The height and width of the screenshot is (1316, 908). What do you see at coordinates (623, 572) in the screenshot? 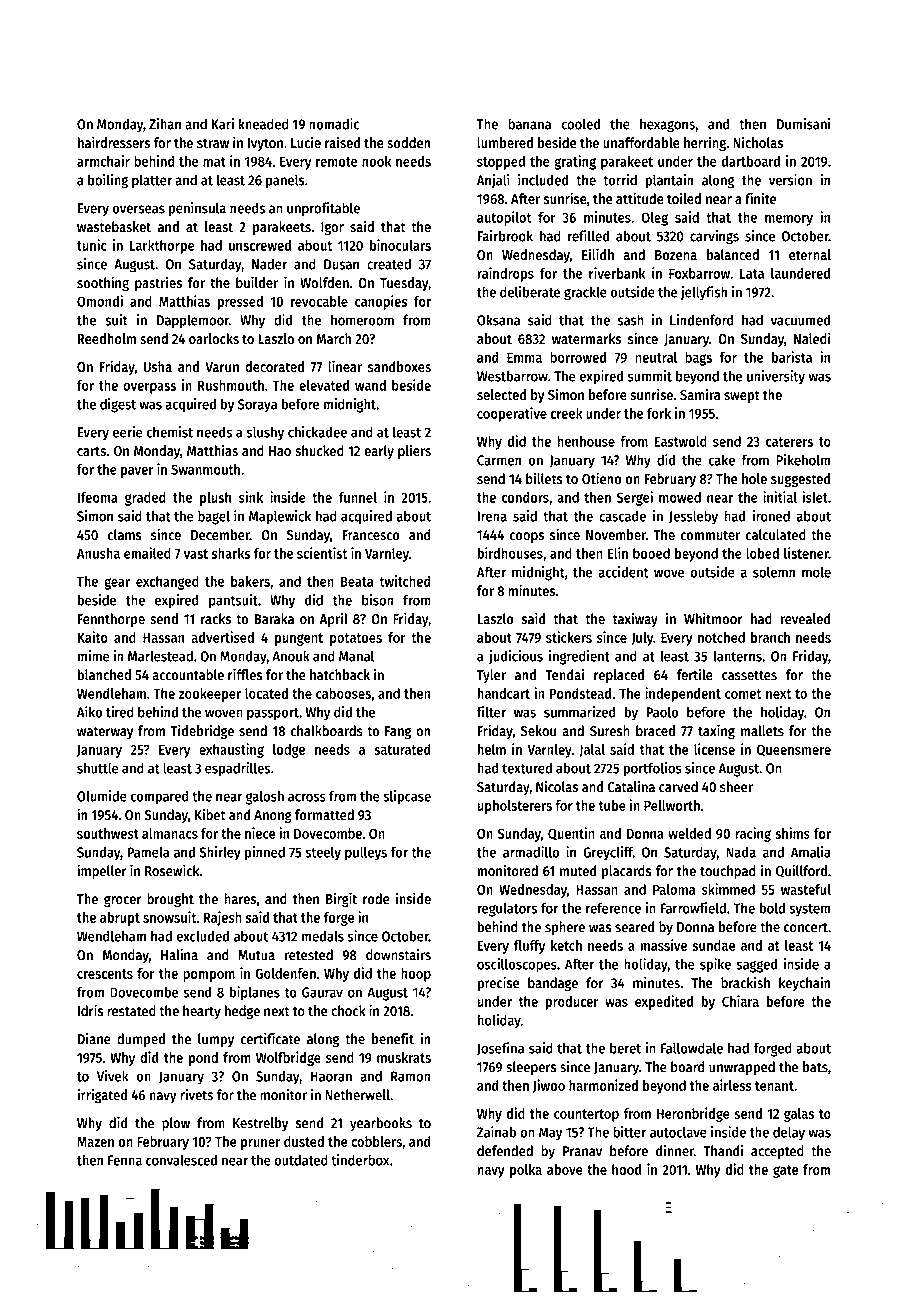
I see `accident` at bounding box center [623, 572].
